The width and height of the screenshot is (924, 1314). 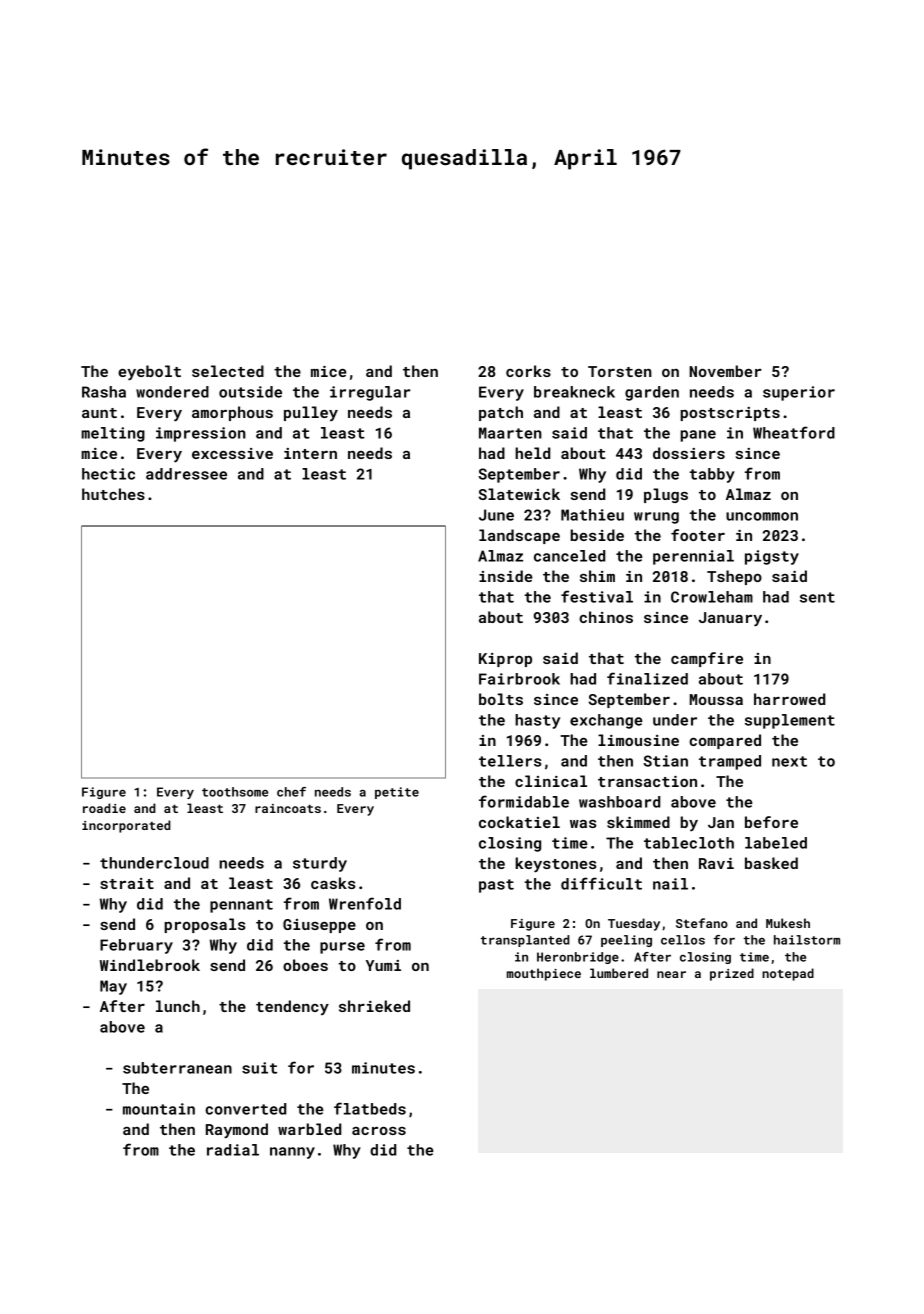 What do you see at coordinates (104, 392) in the screenshot?
I see `Rasha` at bounding box center [104, 392].
